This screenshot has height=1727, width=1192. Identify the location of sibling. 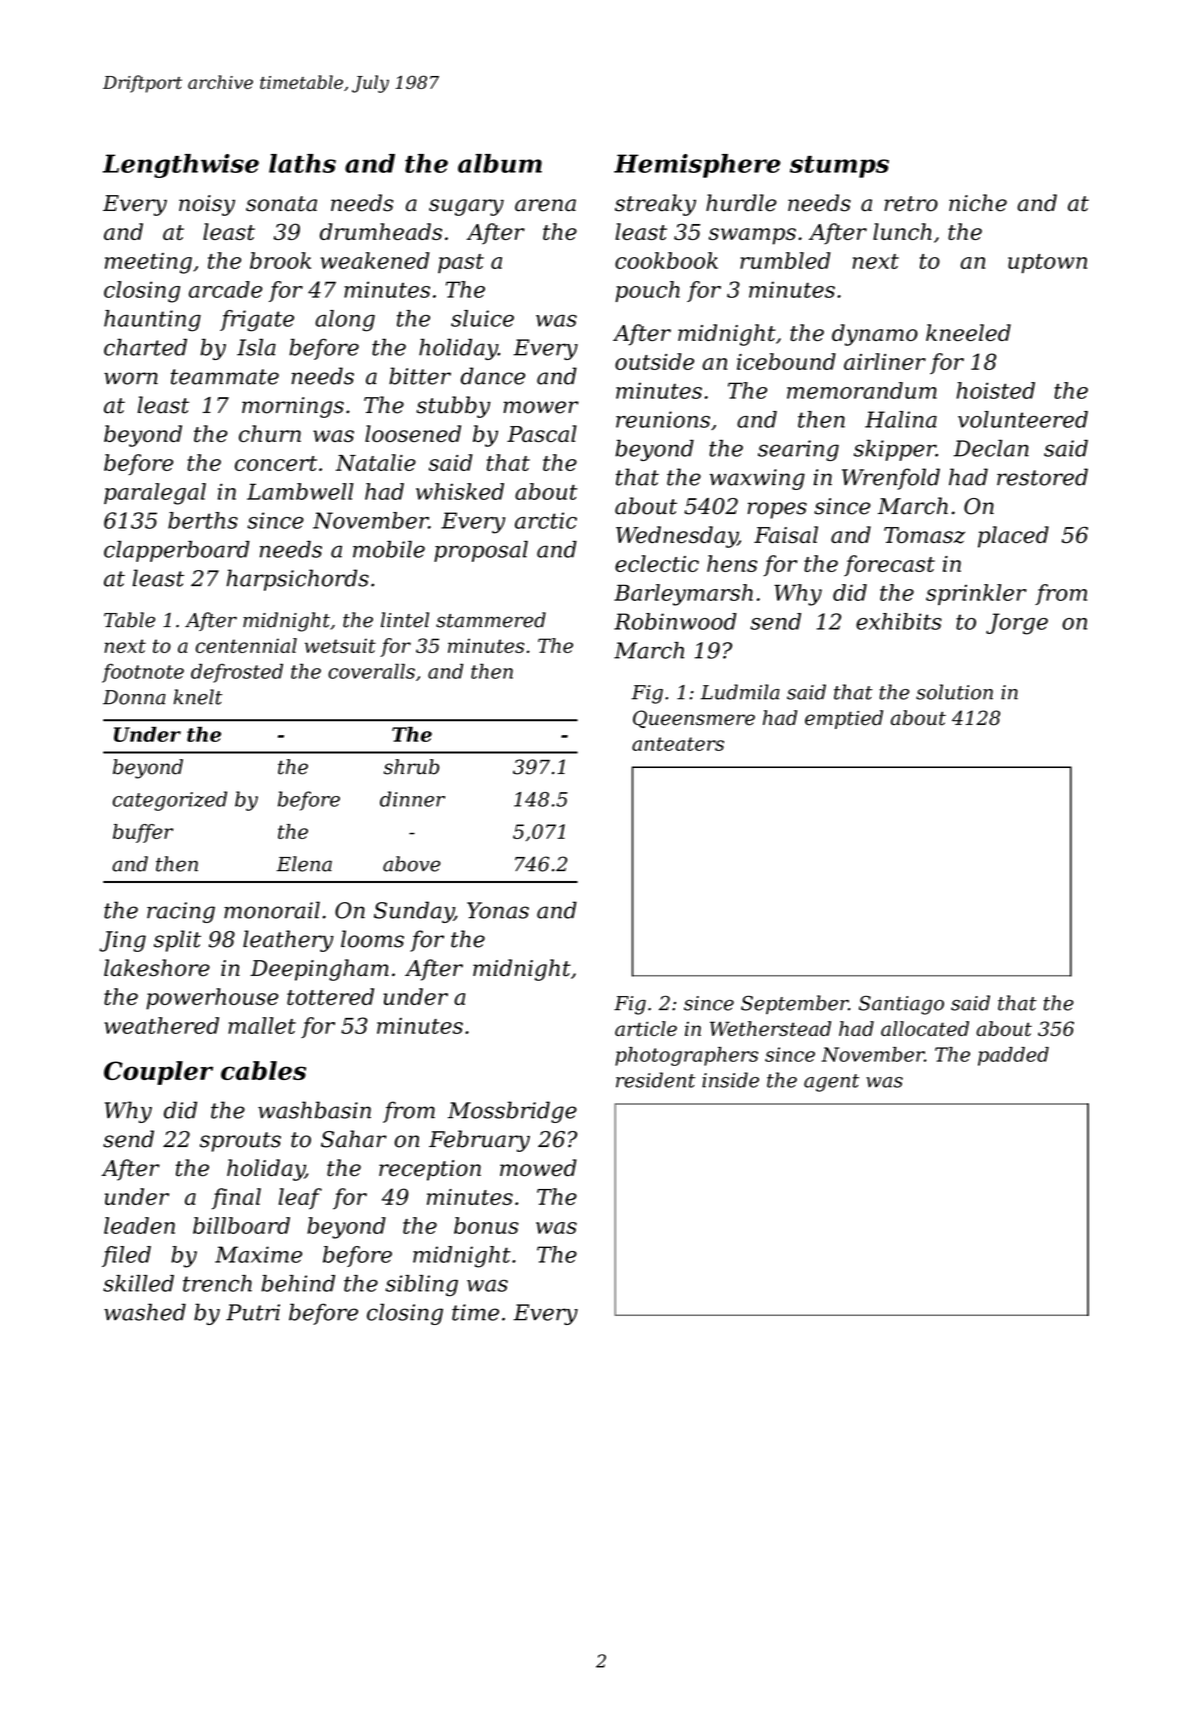
(421, 1286).
